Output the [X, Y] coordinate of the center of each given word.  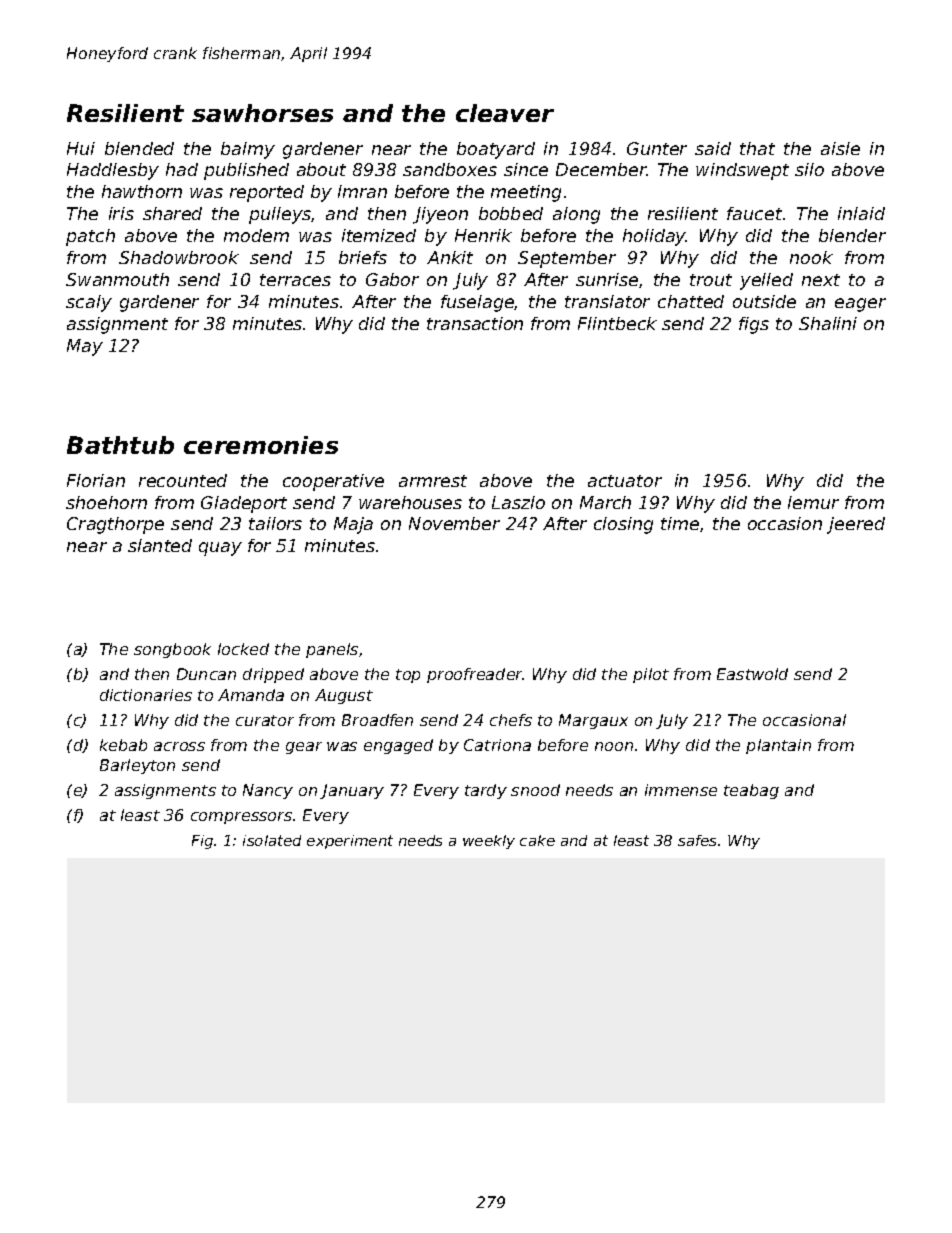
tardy [486, 791]
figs [754, 325]
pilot [651, 675]
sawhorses [262, 113]
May [85, 347]
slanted [160, 545]
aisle [840, 148]
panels [332, 650]
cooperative [333, 482]
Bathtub [120, 445]
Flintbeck [617, 323]
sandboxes [450, 169]
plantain [778, 746]
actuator [625, 481]
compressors [241, 818]
